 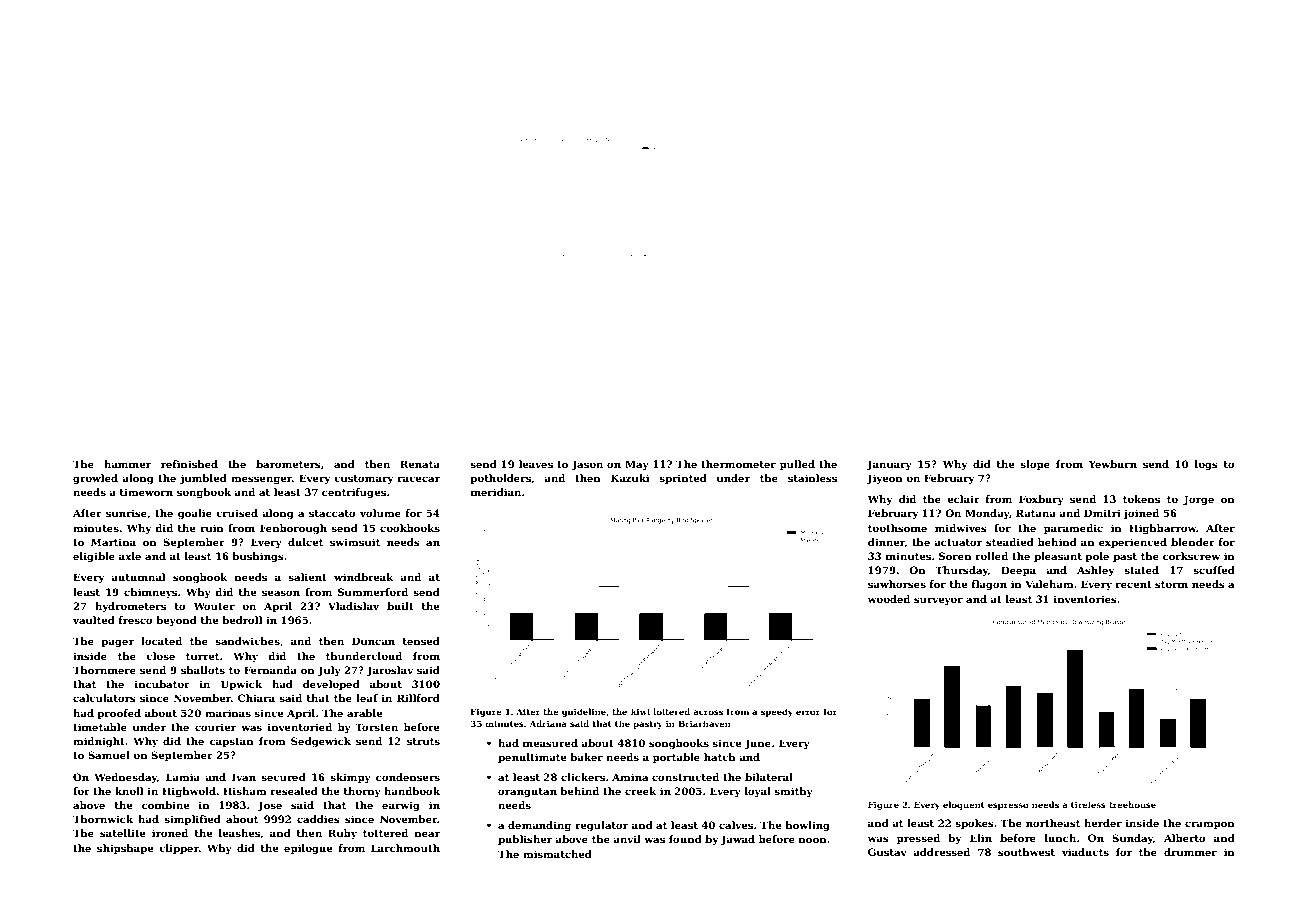 I want to click on eclair, so click(x=963, y=499).
